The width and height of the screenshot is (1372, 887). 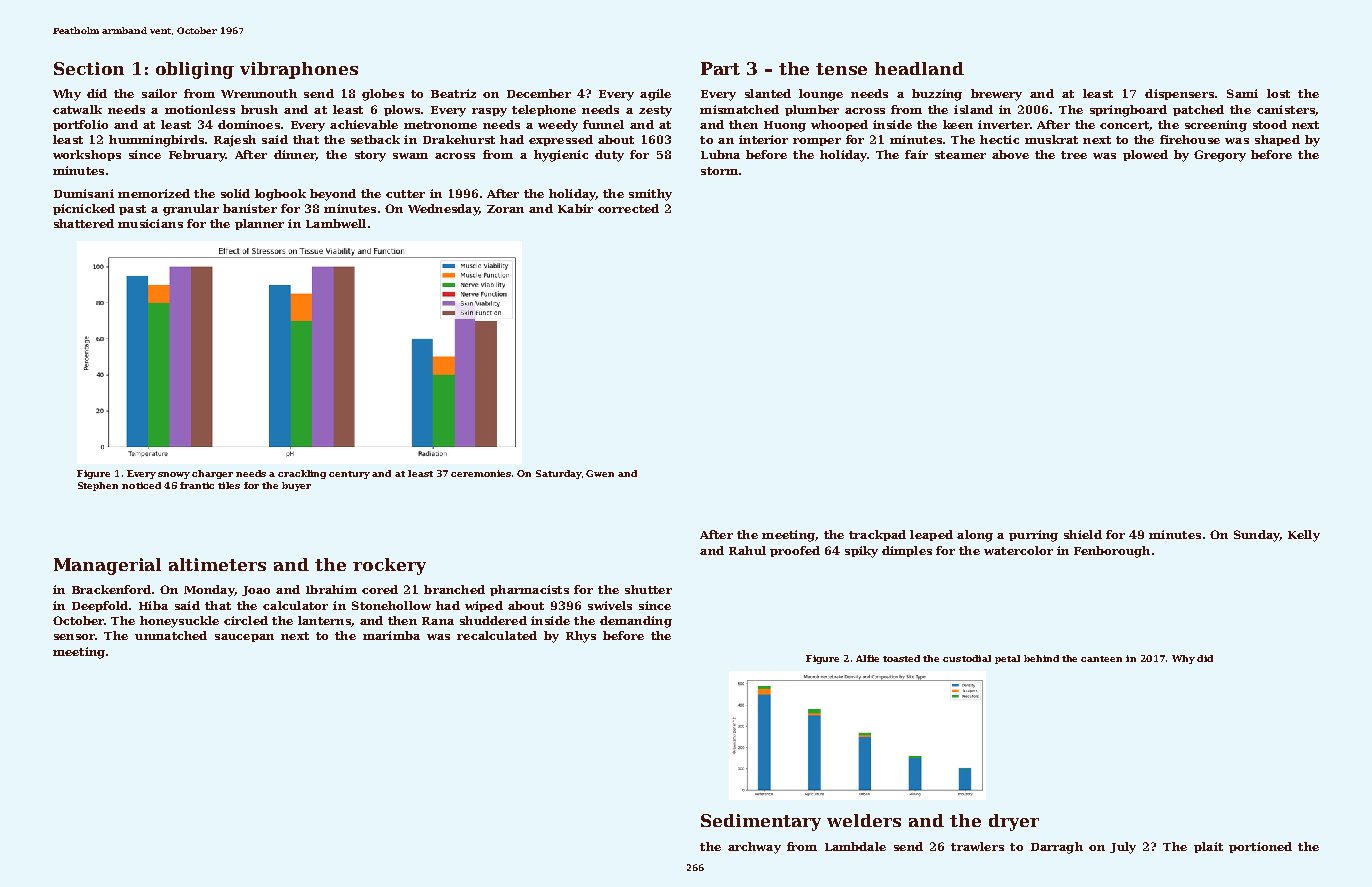 What do you see at coordinates (349, 475) in the screenshot?
I see `century` at bounding box center [349, 475].
